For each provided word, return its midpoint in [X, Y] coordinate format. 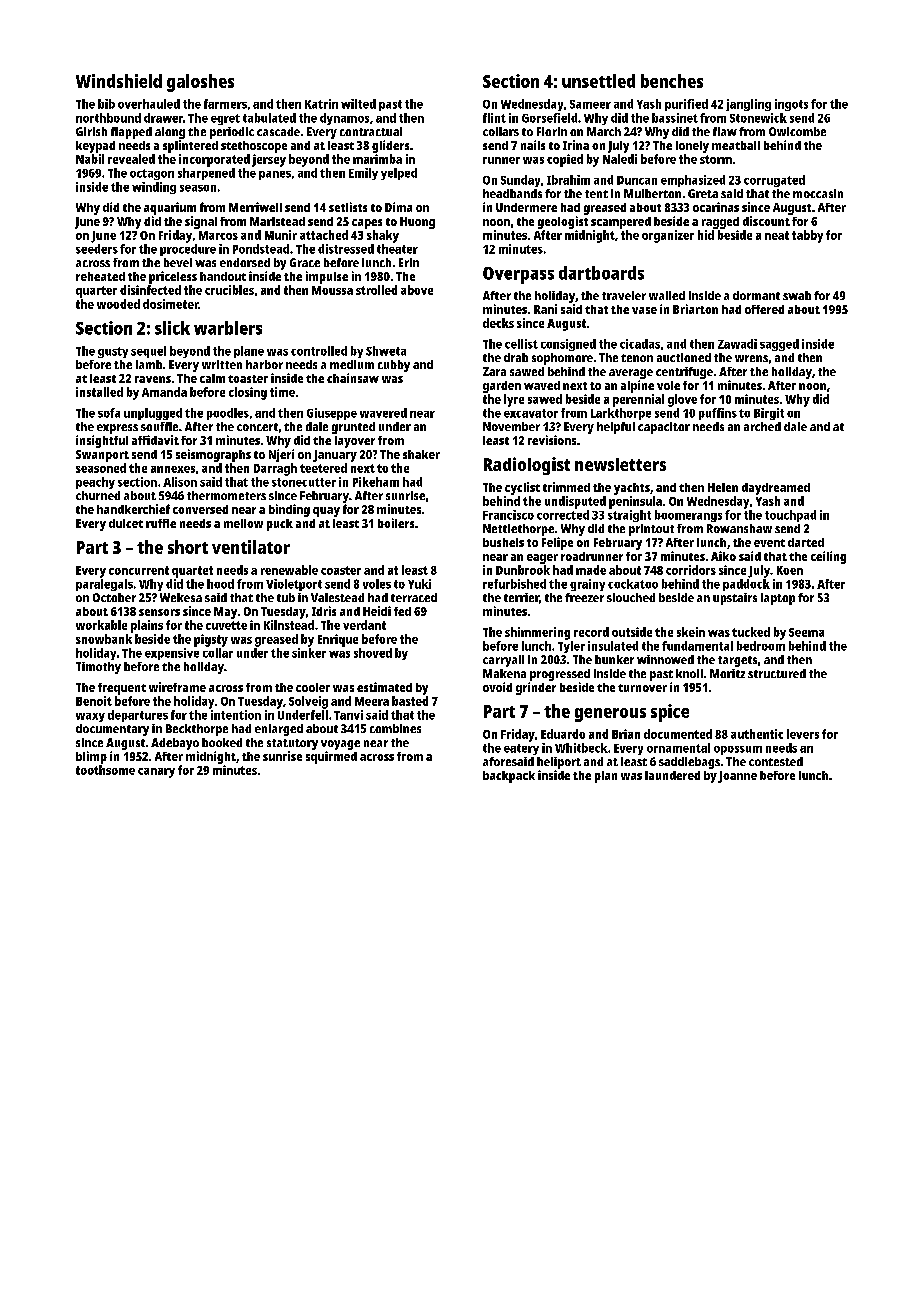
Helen [723, 487]
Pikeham [376, 482]
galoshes [200, 83]
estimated [384, 687]
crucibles [229, 290]
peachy [95, 483]
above [417, 290]
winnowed [665, 659]
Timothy [98, 668]
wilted [358, 104]
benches [672, 81]
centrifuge [684, 373]
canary [156, 773]
